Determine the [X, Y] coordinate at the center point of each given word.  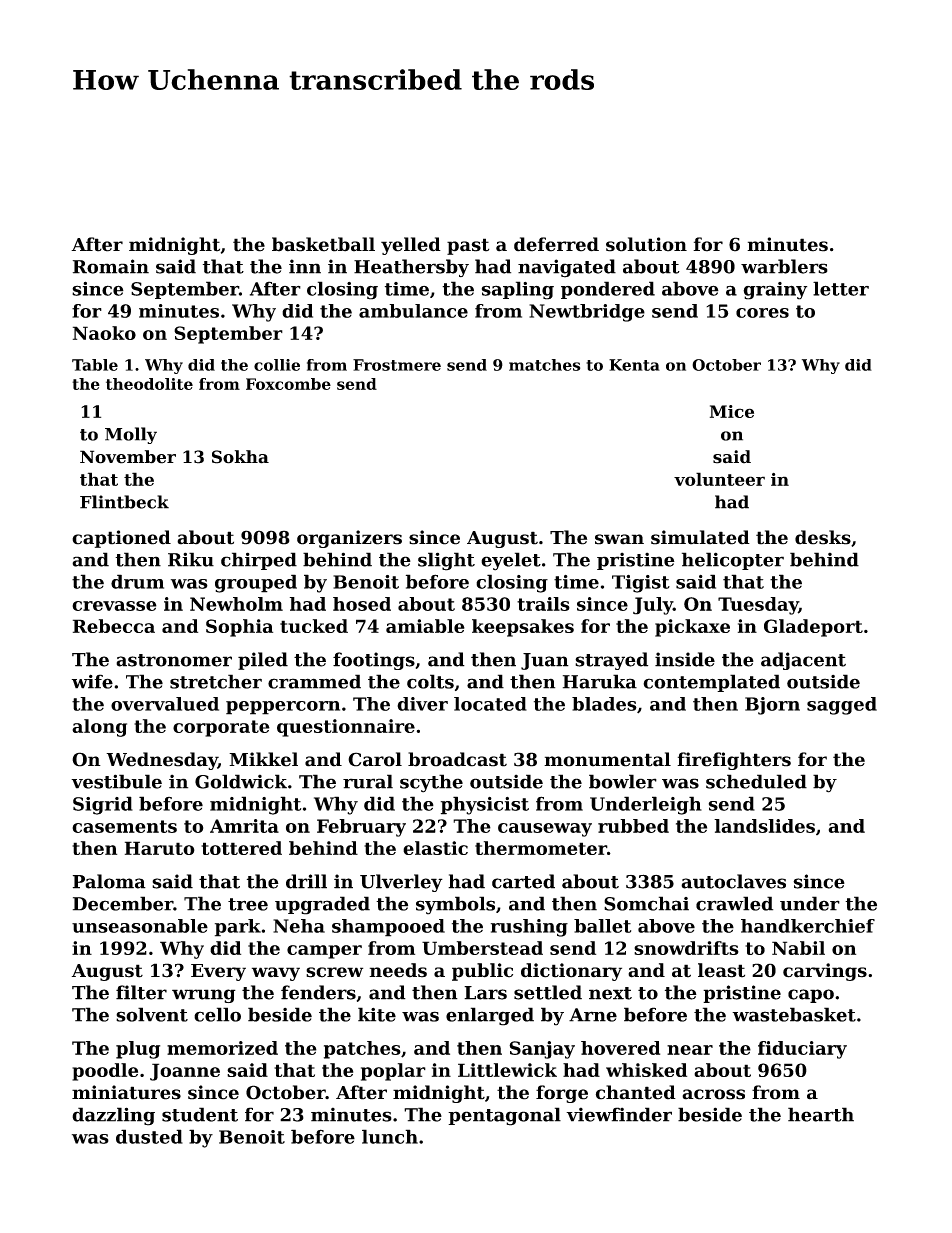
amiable [425, 626]
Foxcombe [288, 384]
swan [619, 539]
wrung [204, 996]
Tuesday [758, 606]
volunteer [719, 479]
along [99, 728]
